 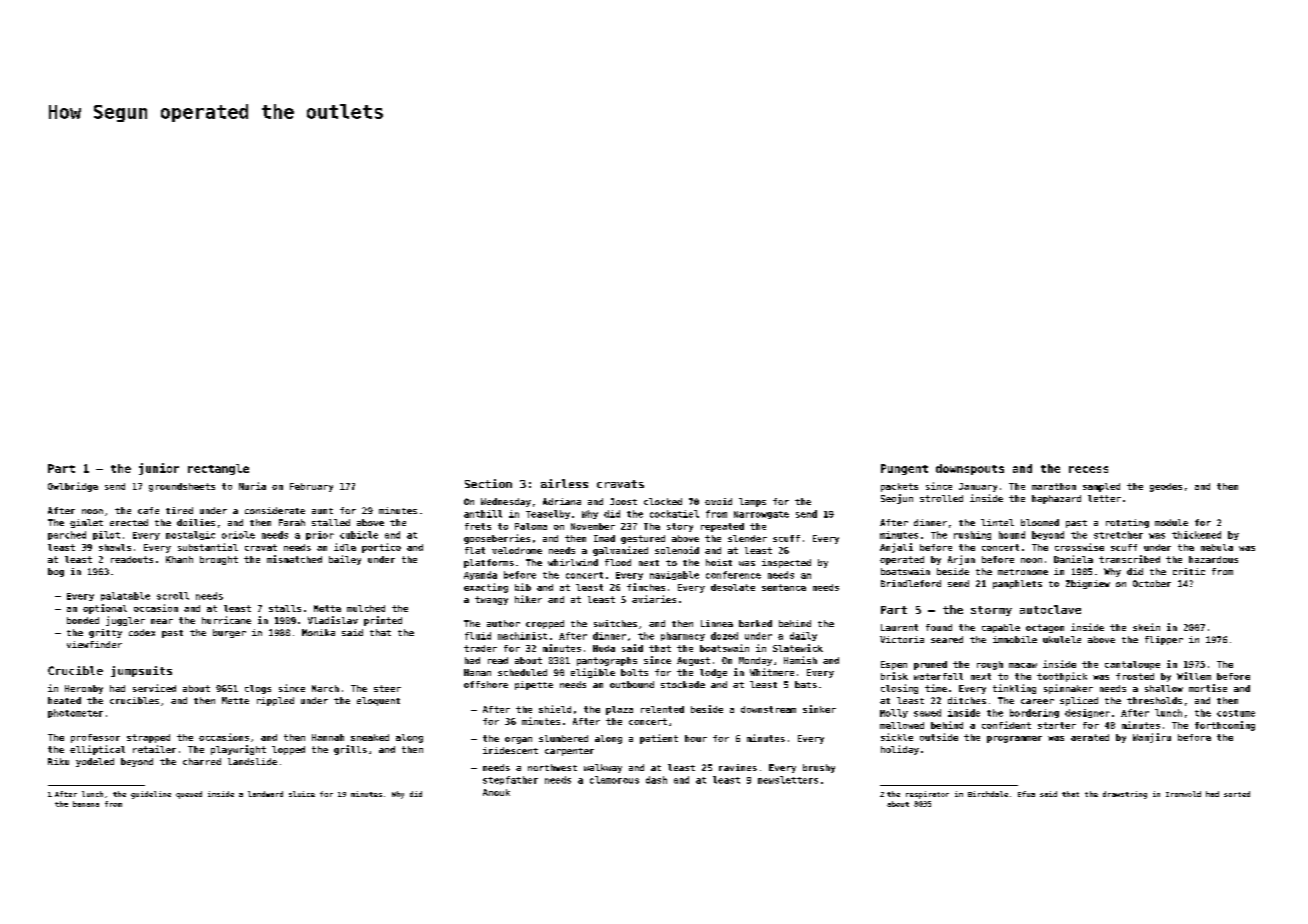 I want to click on Monika, so click(x=318, y=632).
